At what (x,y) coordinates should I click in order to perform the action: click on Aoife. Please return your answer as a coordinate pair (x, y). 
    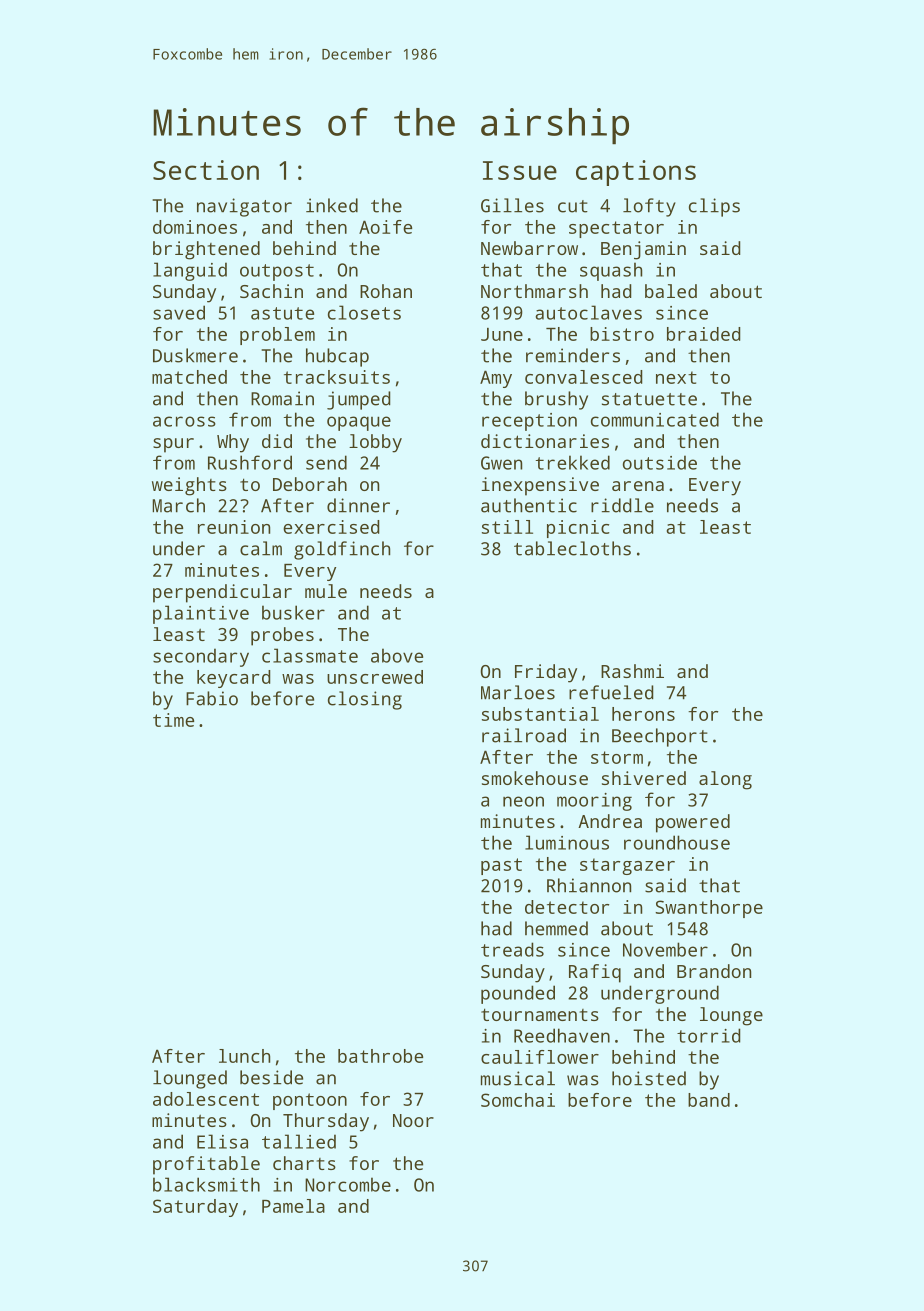
    Looking at the image, I should click on (385, 227).
